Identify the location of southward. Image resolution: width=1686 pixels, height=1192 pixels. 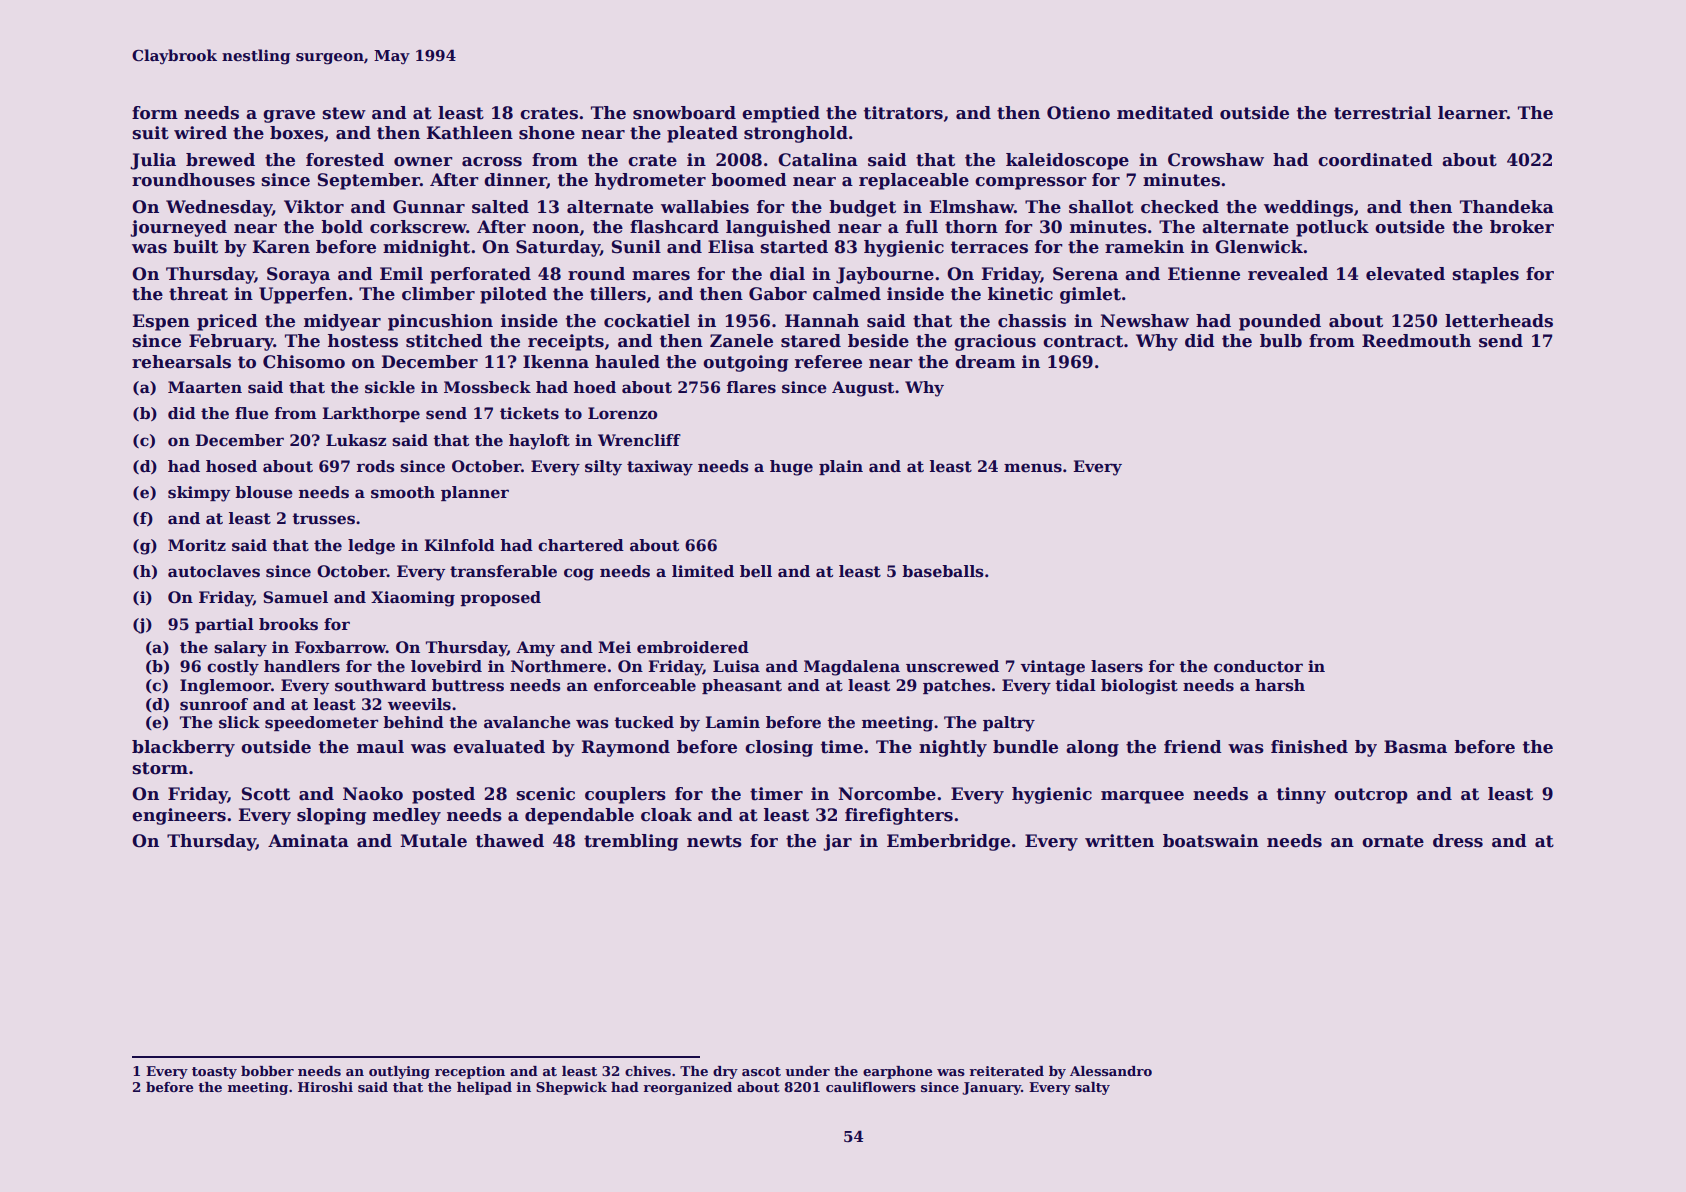
(380, 685).
